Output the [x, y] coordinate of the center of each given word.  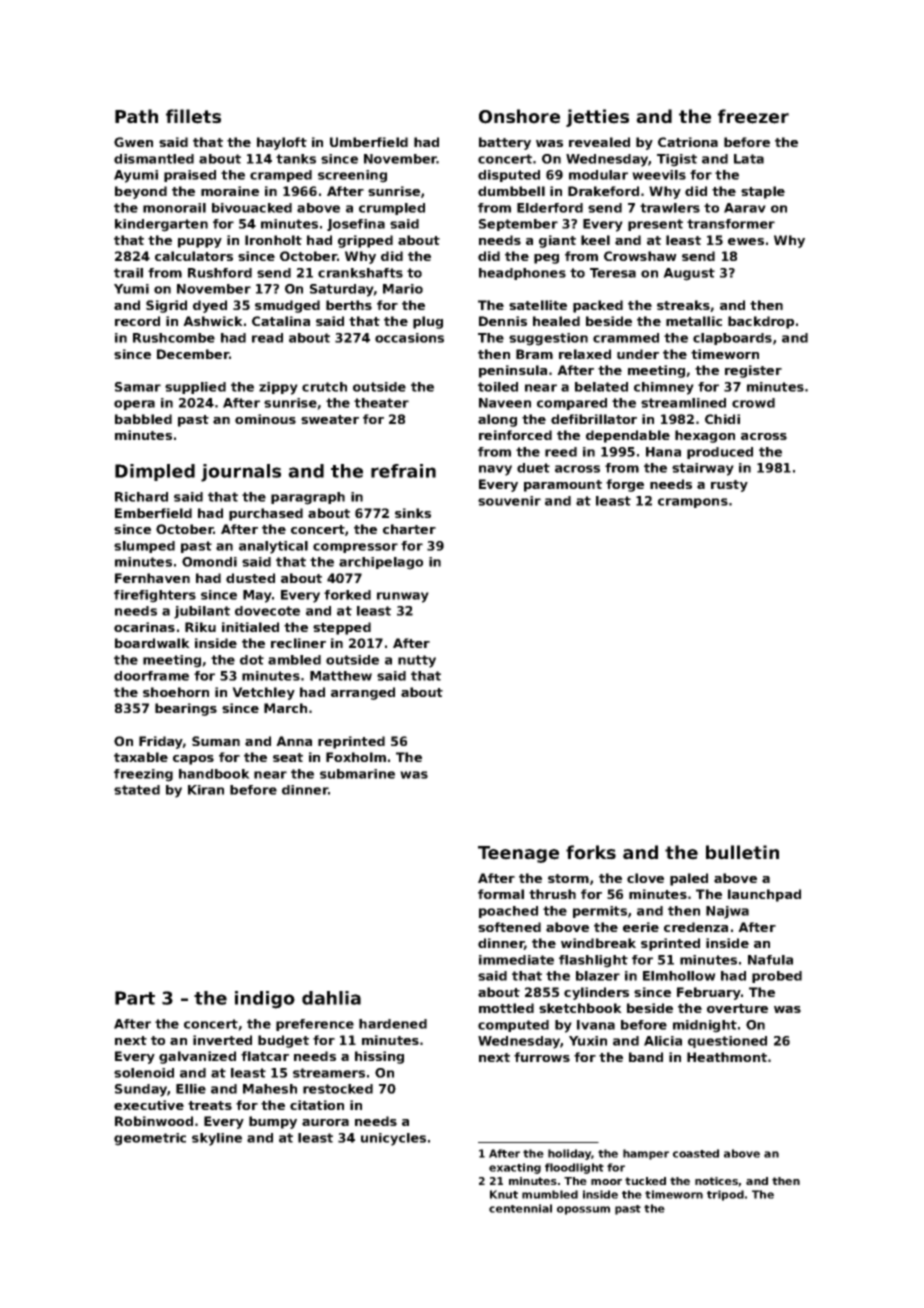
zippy [278, 388]
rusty [729, 486]
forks [591, 852]
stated [137, 790]
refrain [403, 471]
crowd [753, 403]
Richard [141, 497]
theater [381, 403]
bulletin [742, 852]
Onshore [519, 116]
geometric [150, 1139]
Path [136, 116]
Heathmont [727, 1057]
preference [315, 1025]
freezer [753, 116]
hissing [379, 1057]
